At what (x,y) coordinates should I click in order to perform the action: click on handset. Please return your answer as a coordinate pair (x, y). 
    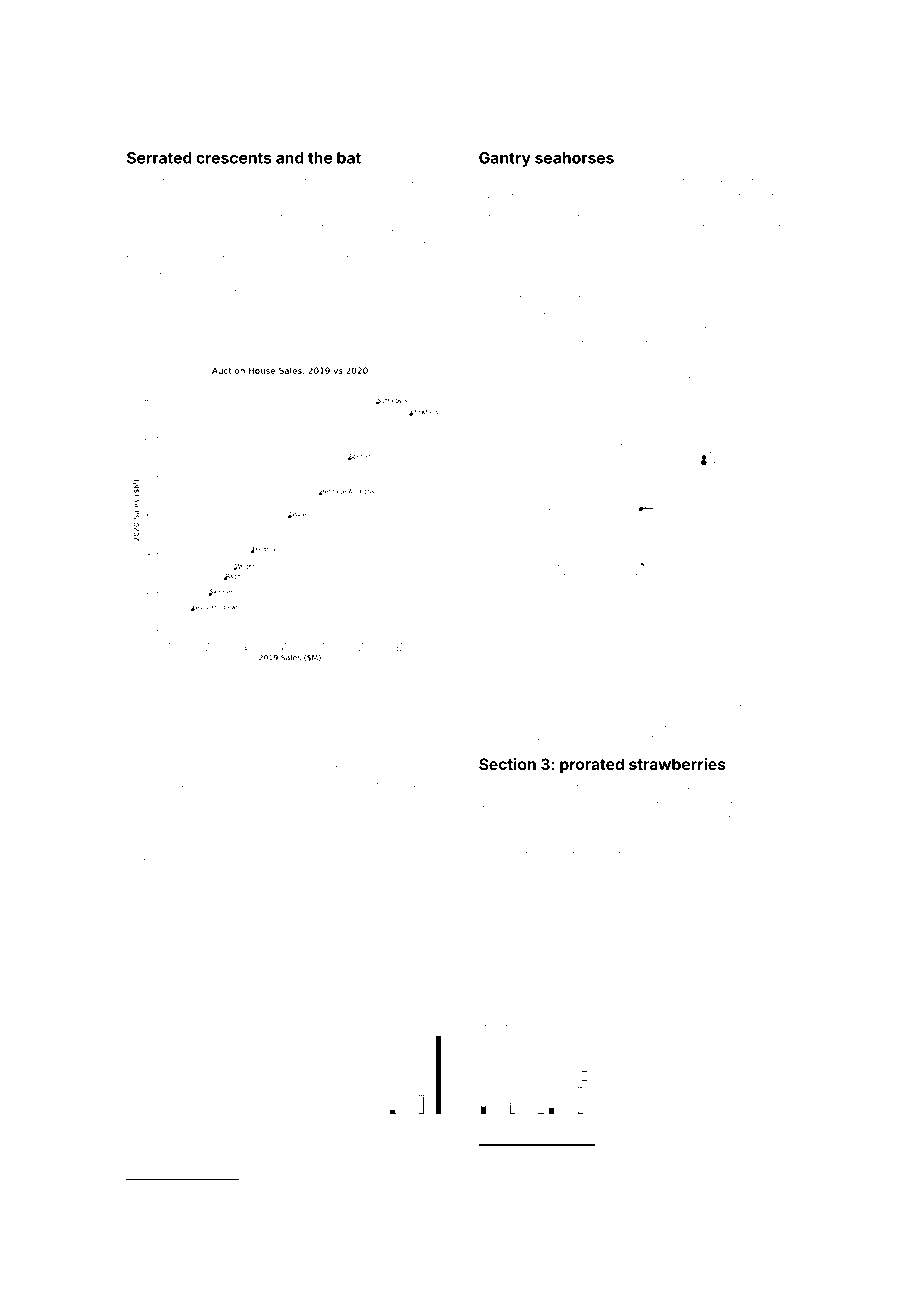
    Looking at the image, I should click on (776, 723).
